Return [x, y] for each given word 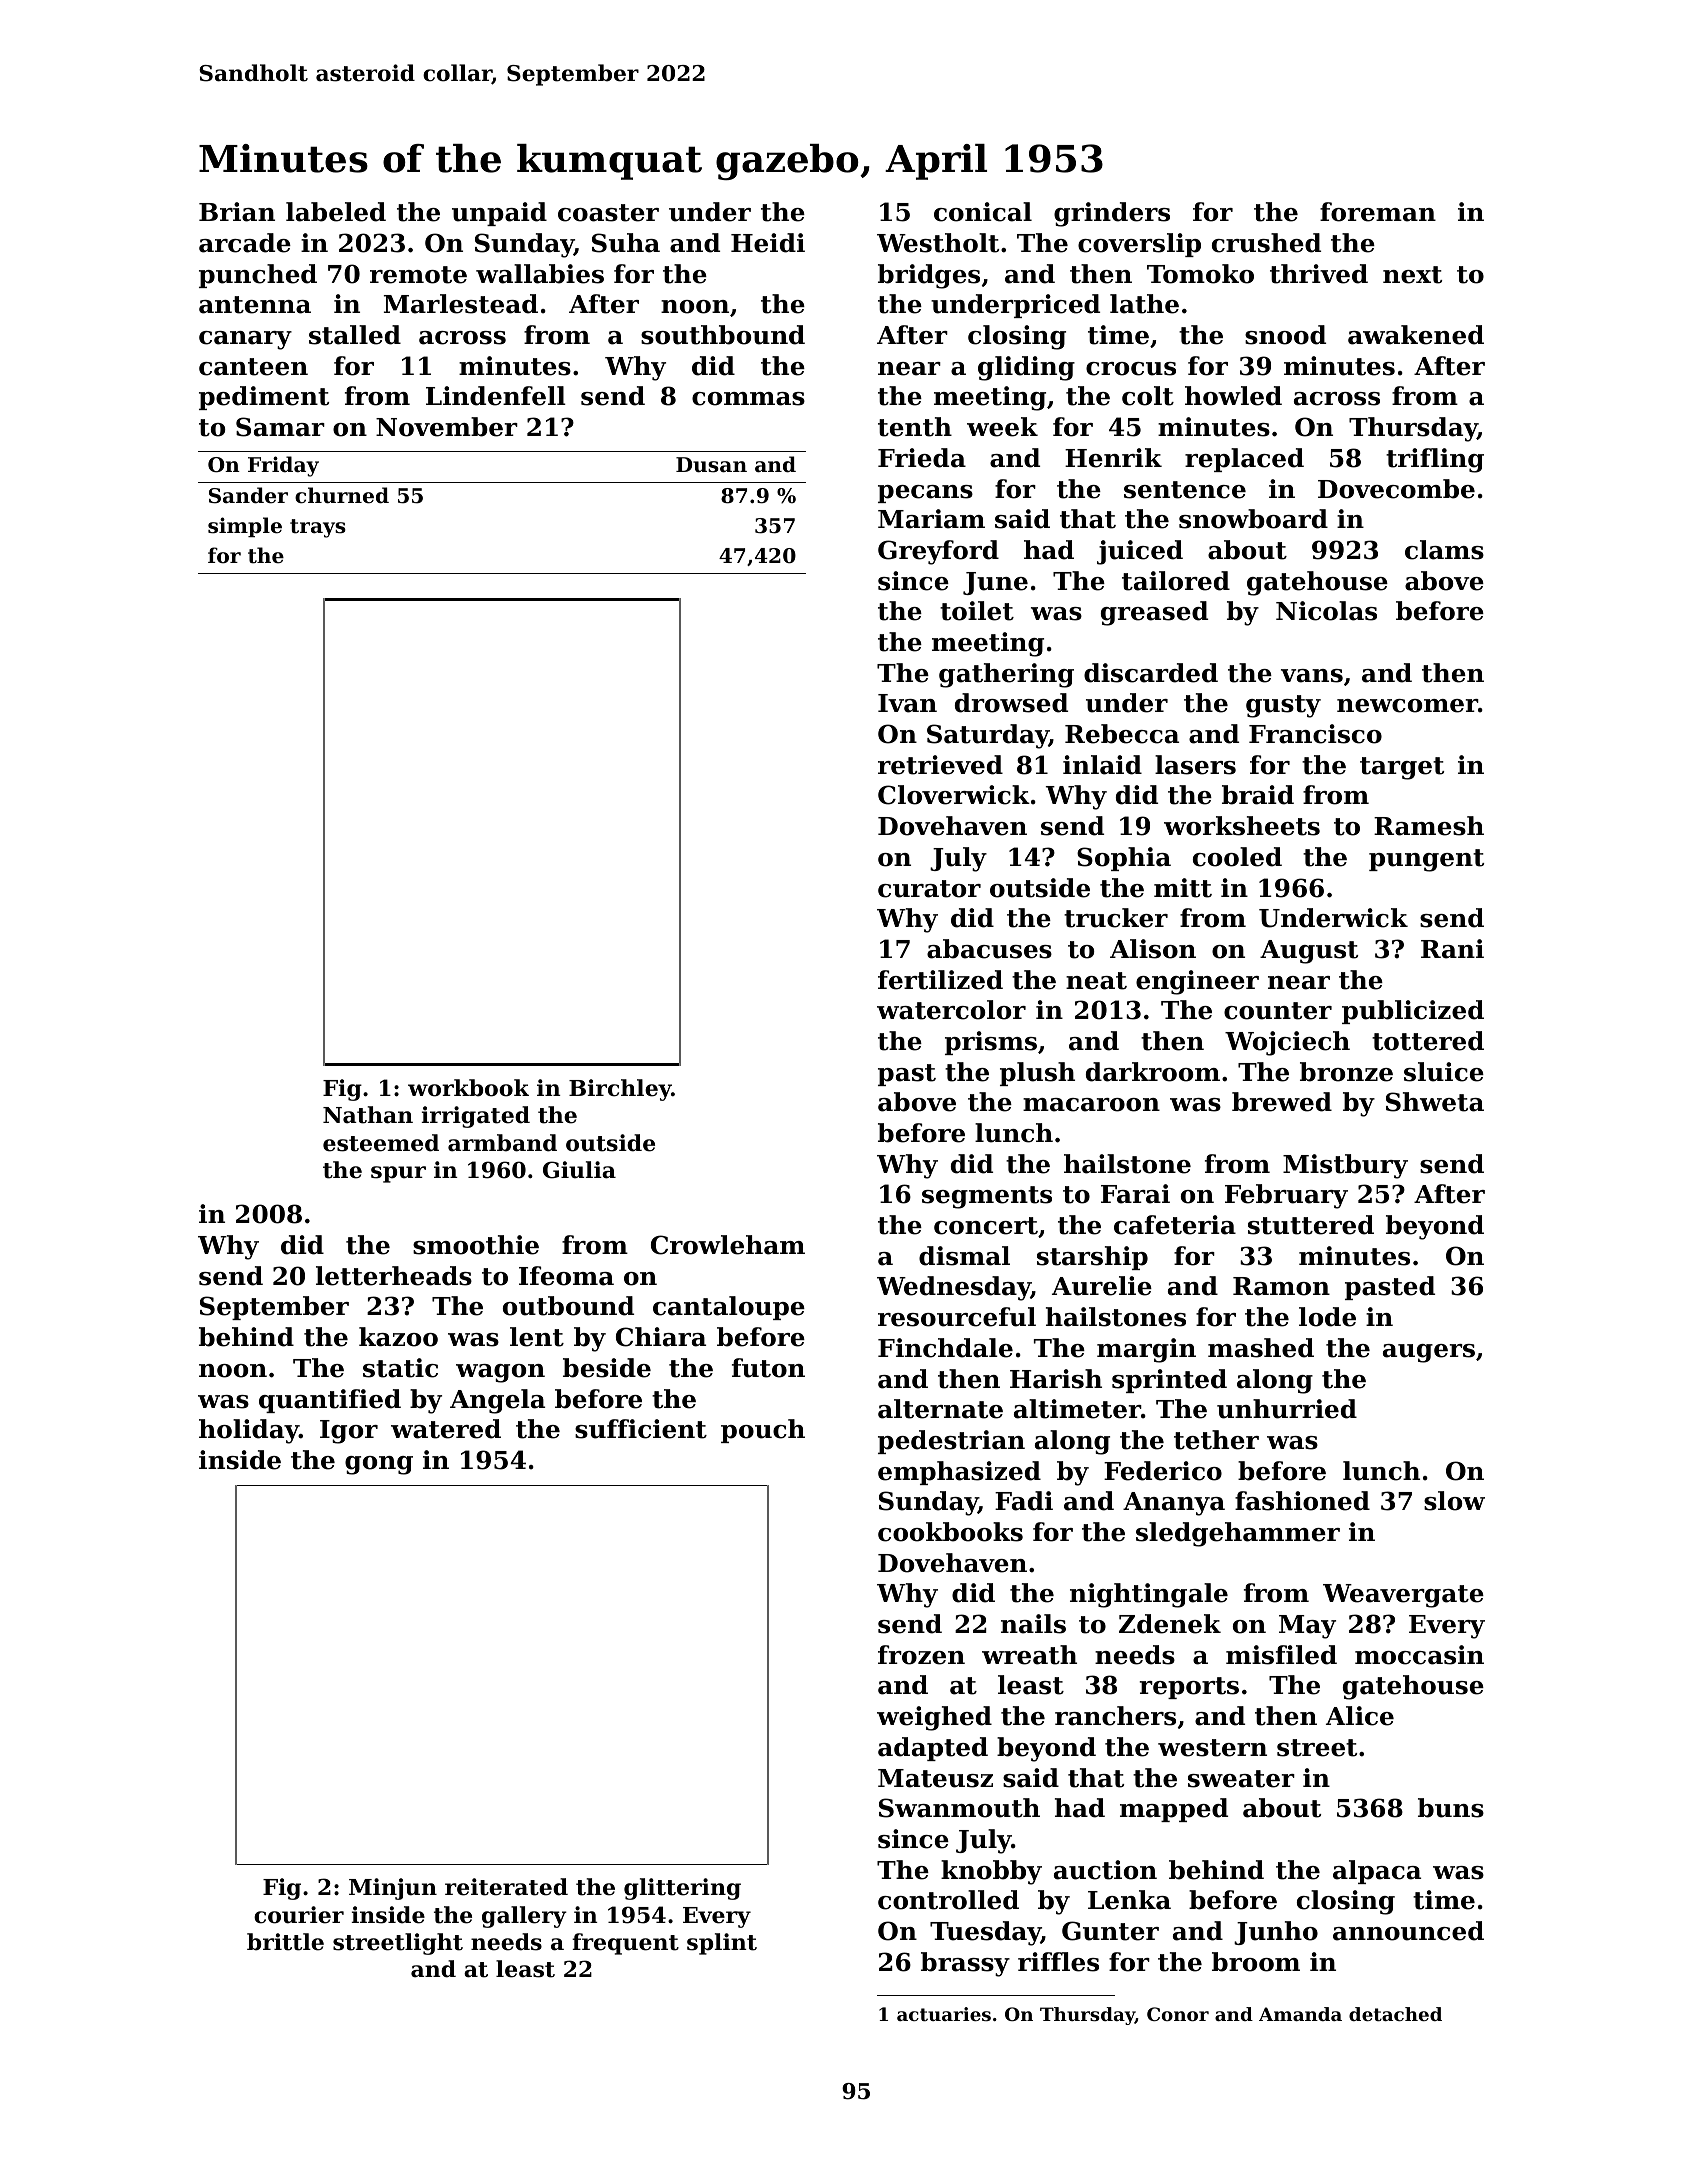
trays [318, 528]
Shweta [1435, 1102]
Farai [1135, 1194]
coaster [608, 213]
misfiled [1281, 1655]
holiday [249, 1431]
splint [722, 1944]
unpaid [499, 214]
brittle [285, 1942]
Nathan [368, 1115]
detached [1395, 2014]
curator [929, 889]
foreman [1378, 212]
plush [1037, 1074]
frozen [921, 1655]
